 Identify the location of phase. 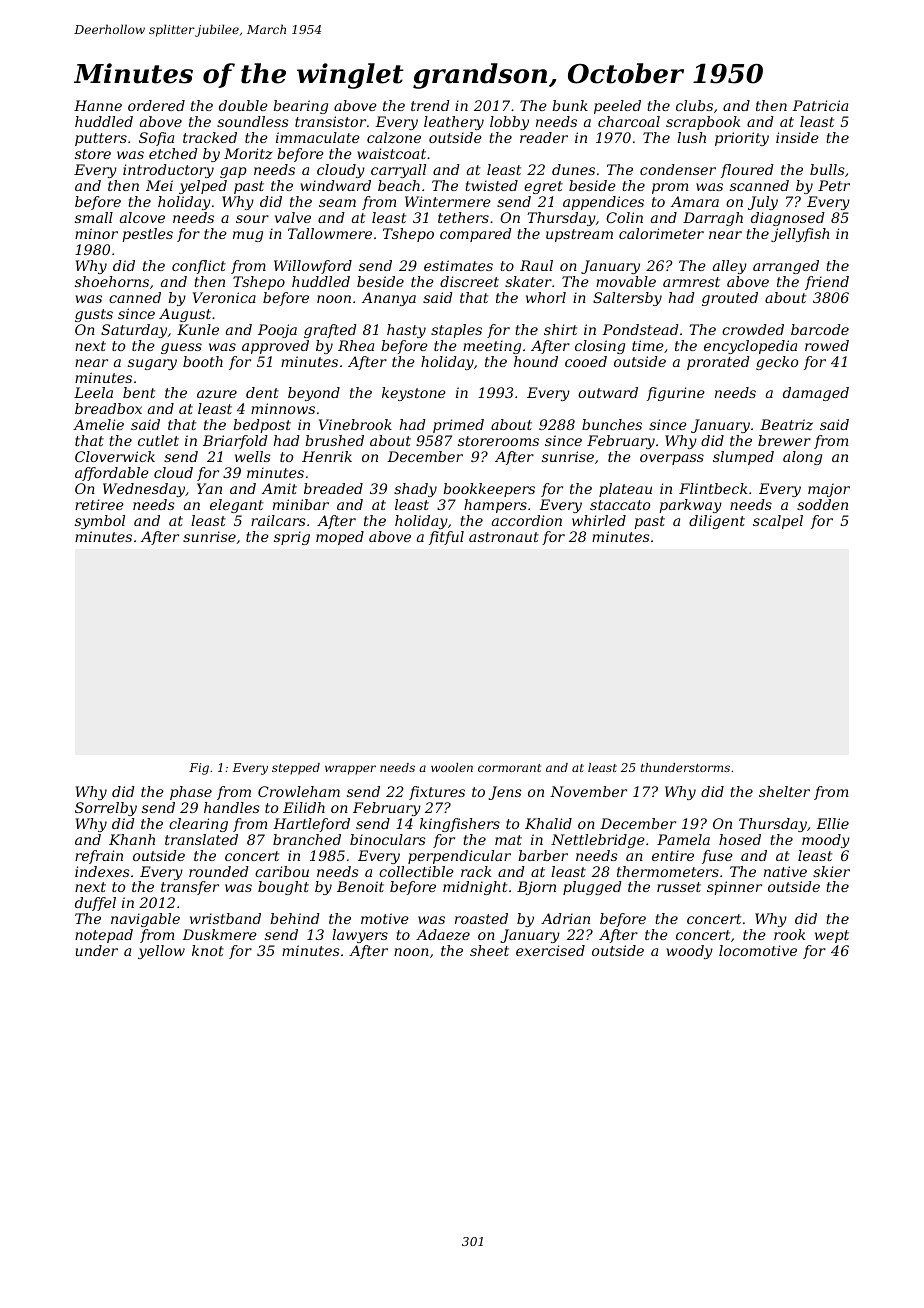
(191, 793).
